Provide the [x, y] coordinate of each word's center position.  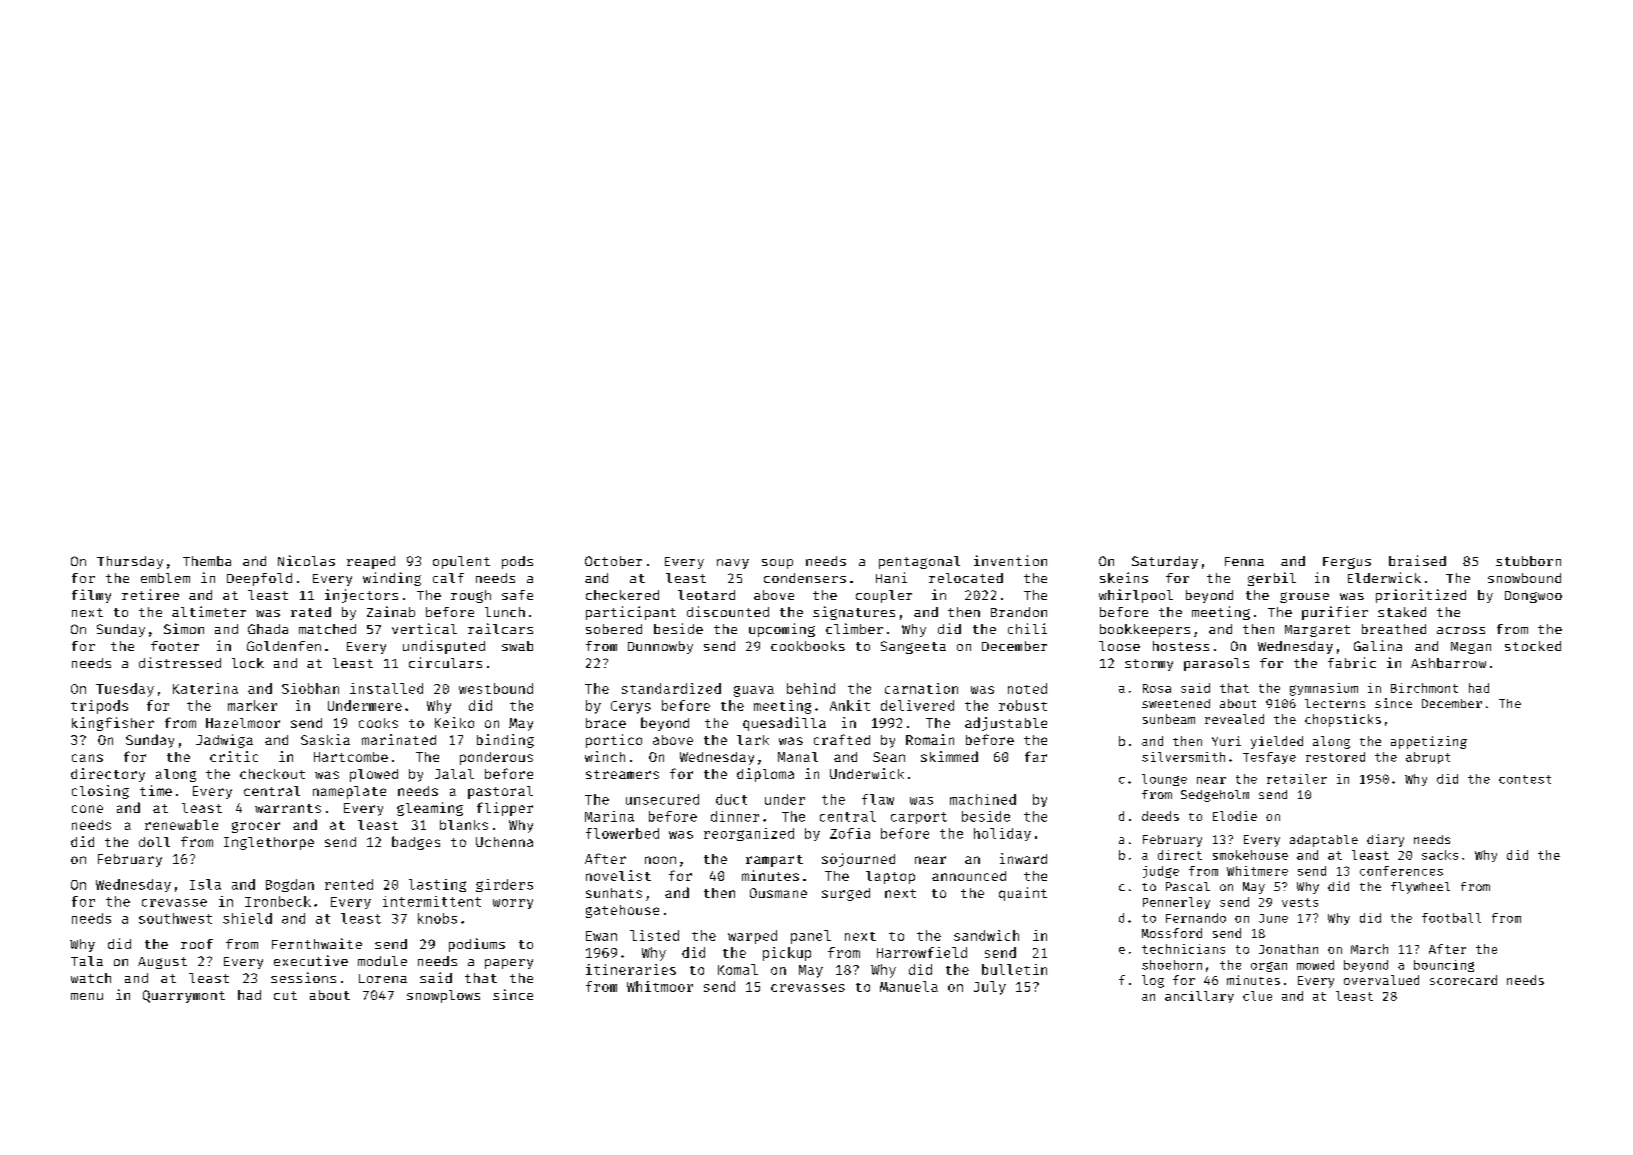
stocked [1533, 646]
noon [660, 860]
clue [1257, 996]
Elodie [1235, 816]
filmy [91, 596]
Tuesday [125, 690]
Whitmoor [660, 986]
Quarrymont [184, 996]
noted [1027, 688]
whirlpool [1136, 596]
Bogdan [290, 885]
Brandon [1019, 612]
